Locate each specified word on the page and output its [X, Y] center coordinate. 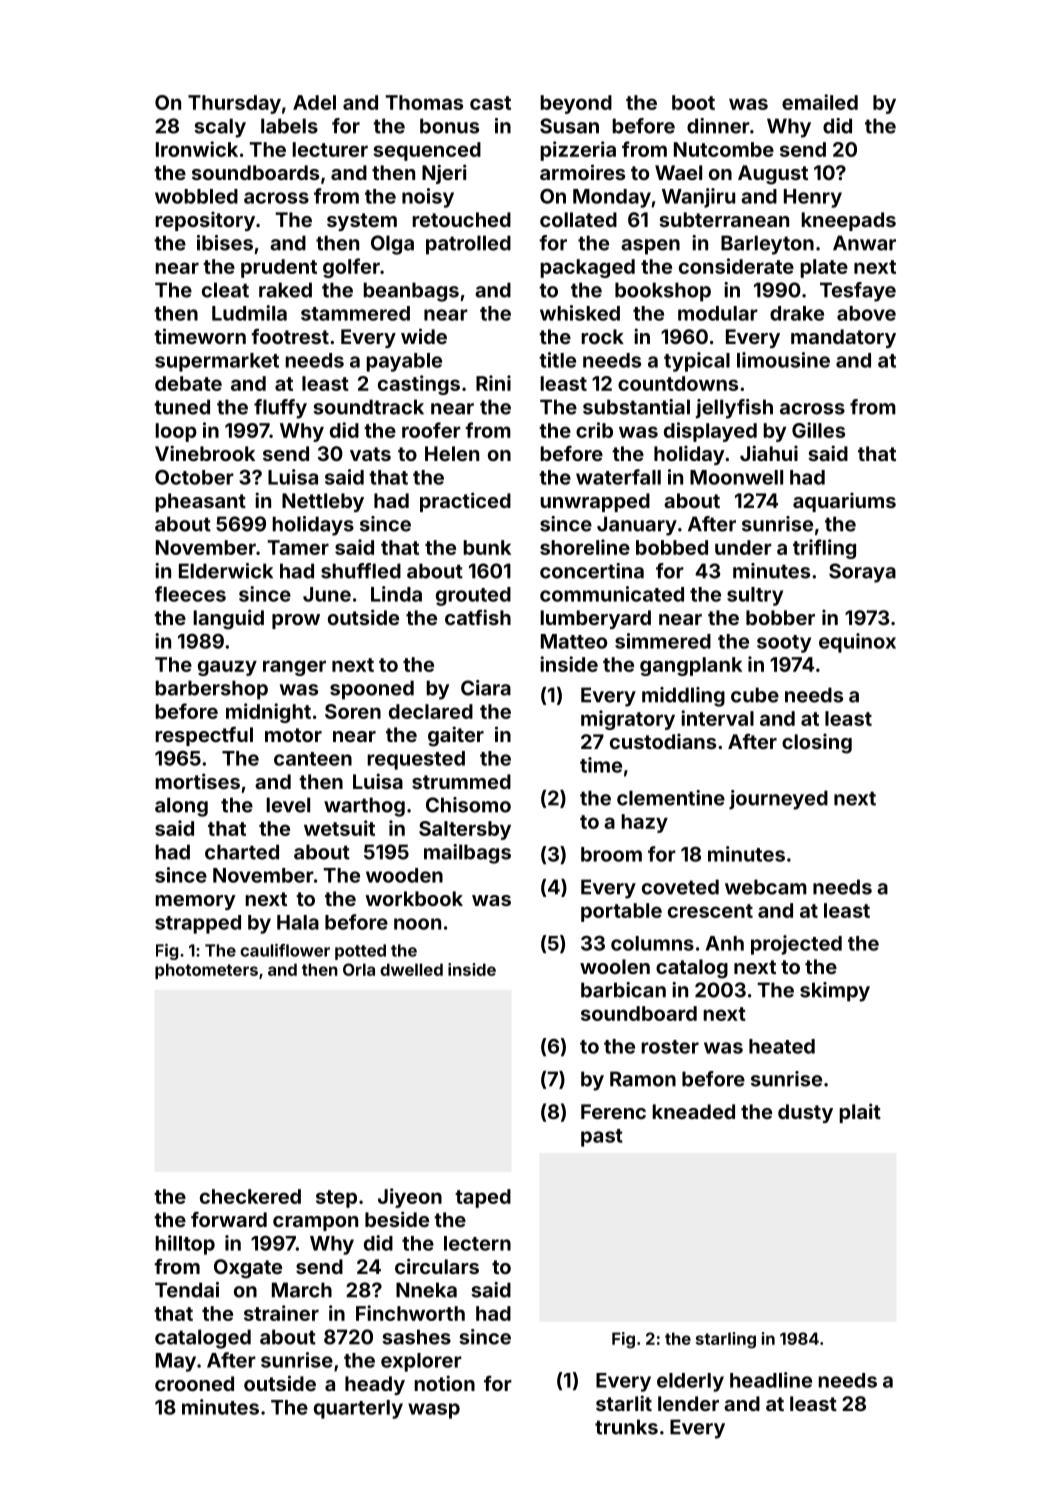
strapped [198, 924]
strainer [281, 1313]
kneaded [693, 1111]
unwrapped [595, 502]
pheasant [200, 502]
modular [718, 313]
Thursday [234, 104]
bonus [449, 126]
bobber [780, 617]
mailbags [467, 854]
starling [726, 1340]
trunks [626, 1427]
